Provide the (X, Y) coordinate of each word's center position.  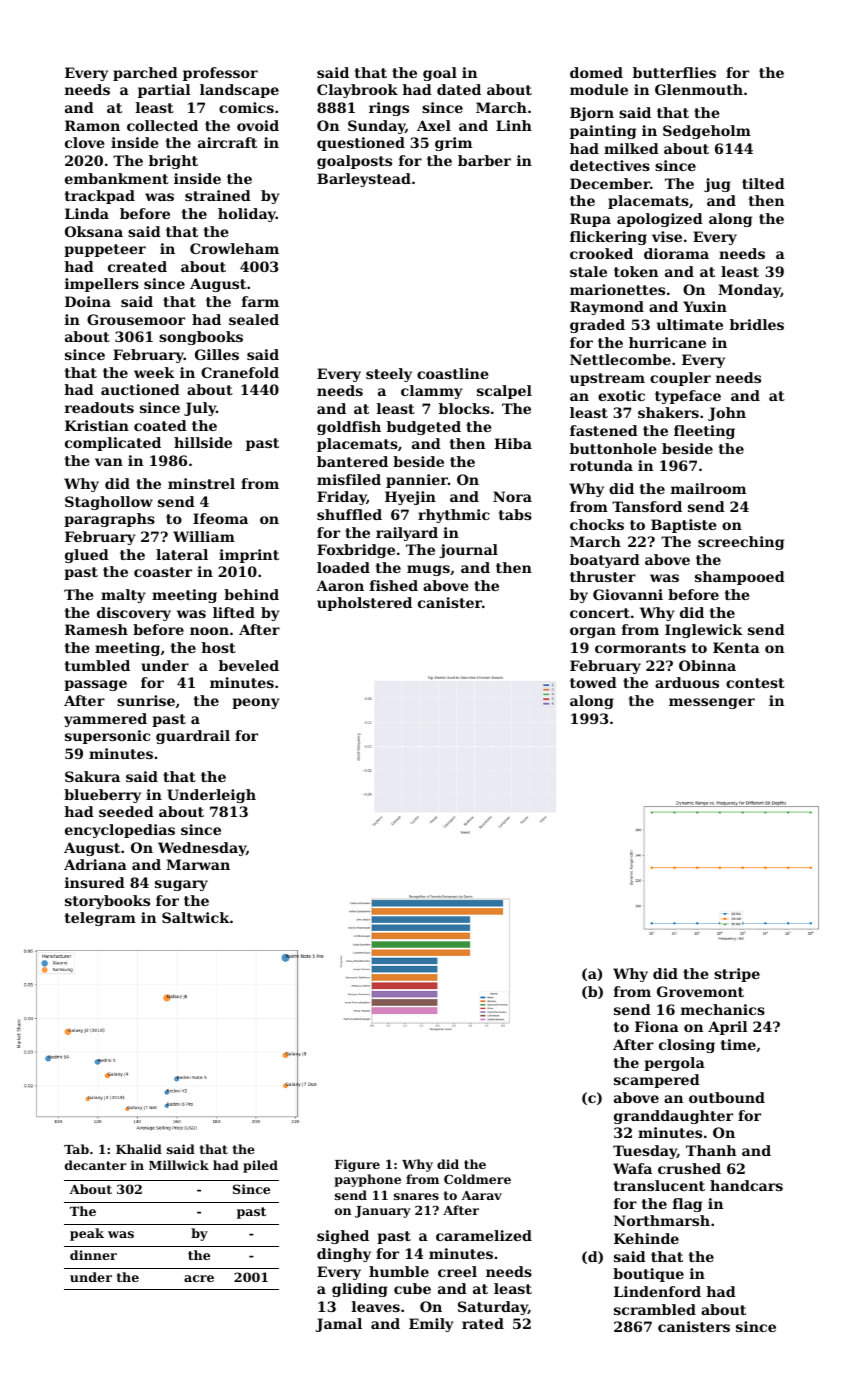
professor (220, 74)
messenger (712, 703)
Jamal (338, 1325)
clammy (432, 392)
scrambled (655, 1309)
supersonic (107, 737)
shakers (668, 412)
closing (687, 1046)
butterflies (674, 72)
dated (459, 89)
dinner (93, 1255)
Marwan (198, 864)
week (154, 372)
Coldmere (477, 1179)
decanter (95, 1165)
